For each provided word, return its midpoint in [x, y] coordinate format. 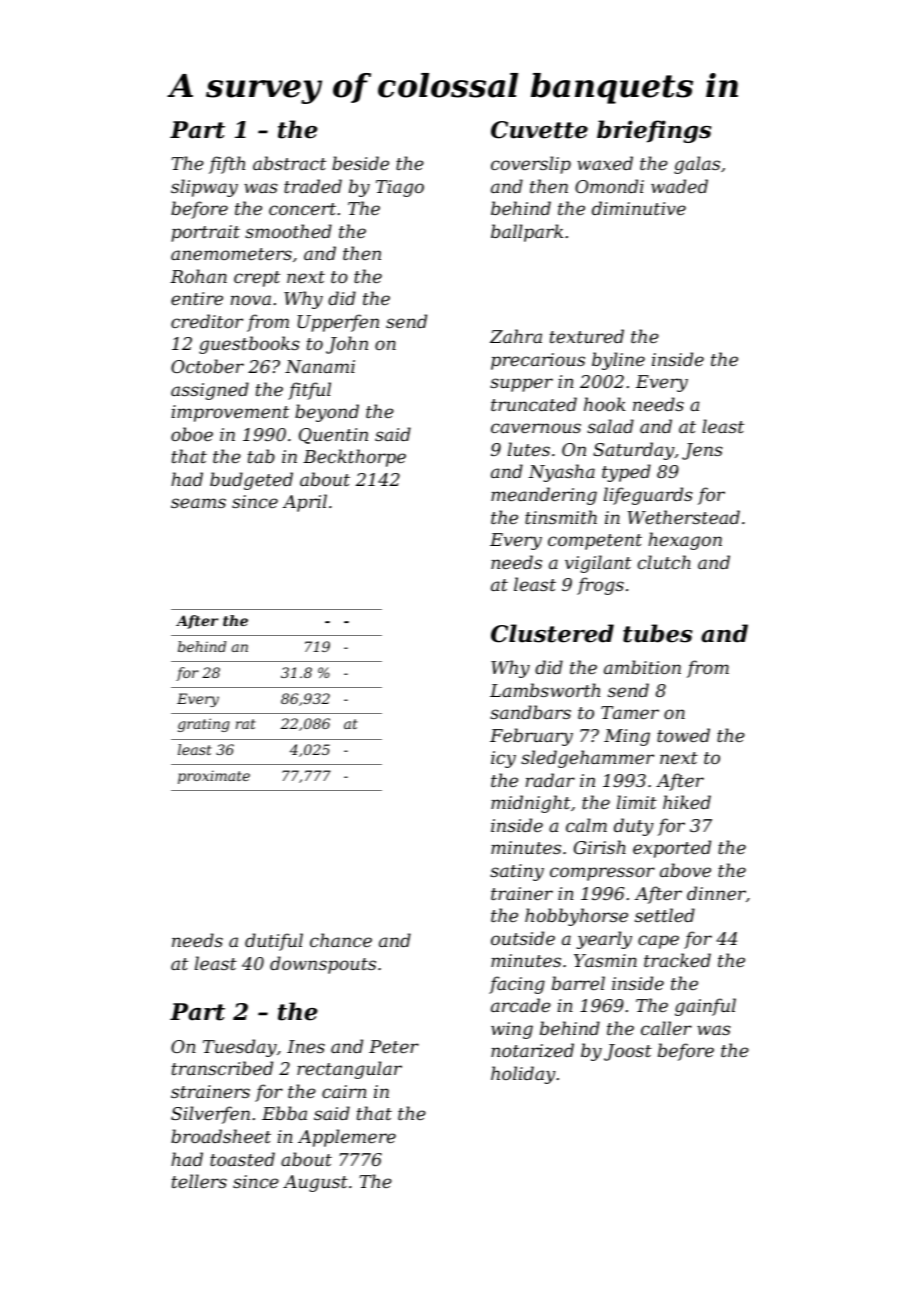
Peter [394, 1046]
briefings [654, 131]
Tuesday [240, 1048]
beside [360, 163]
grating [204, 725]
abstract [289, 163]
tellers [199, 1181]
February [531, 737]
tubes [657, 633]
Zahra [516, 336]
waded [679, 186]
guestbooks [249, 345]
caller [666, 1028]
